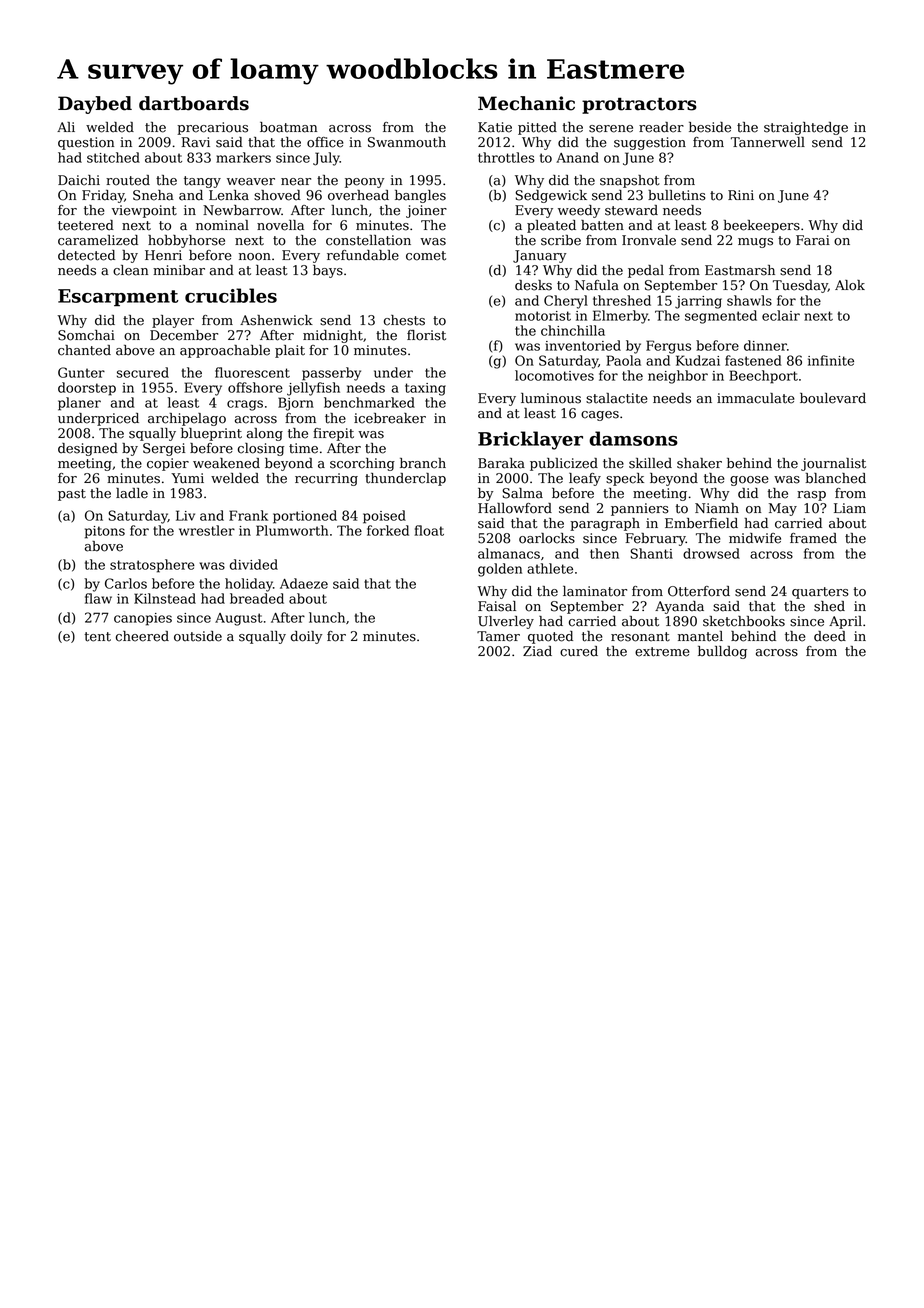 Image resolution: width=924 pixels, height=1308 pixels. What do you see at coordinates (526, 103) in the image?
I see `Mechanic` at bounding box center [526, 103].
